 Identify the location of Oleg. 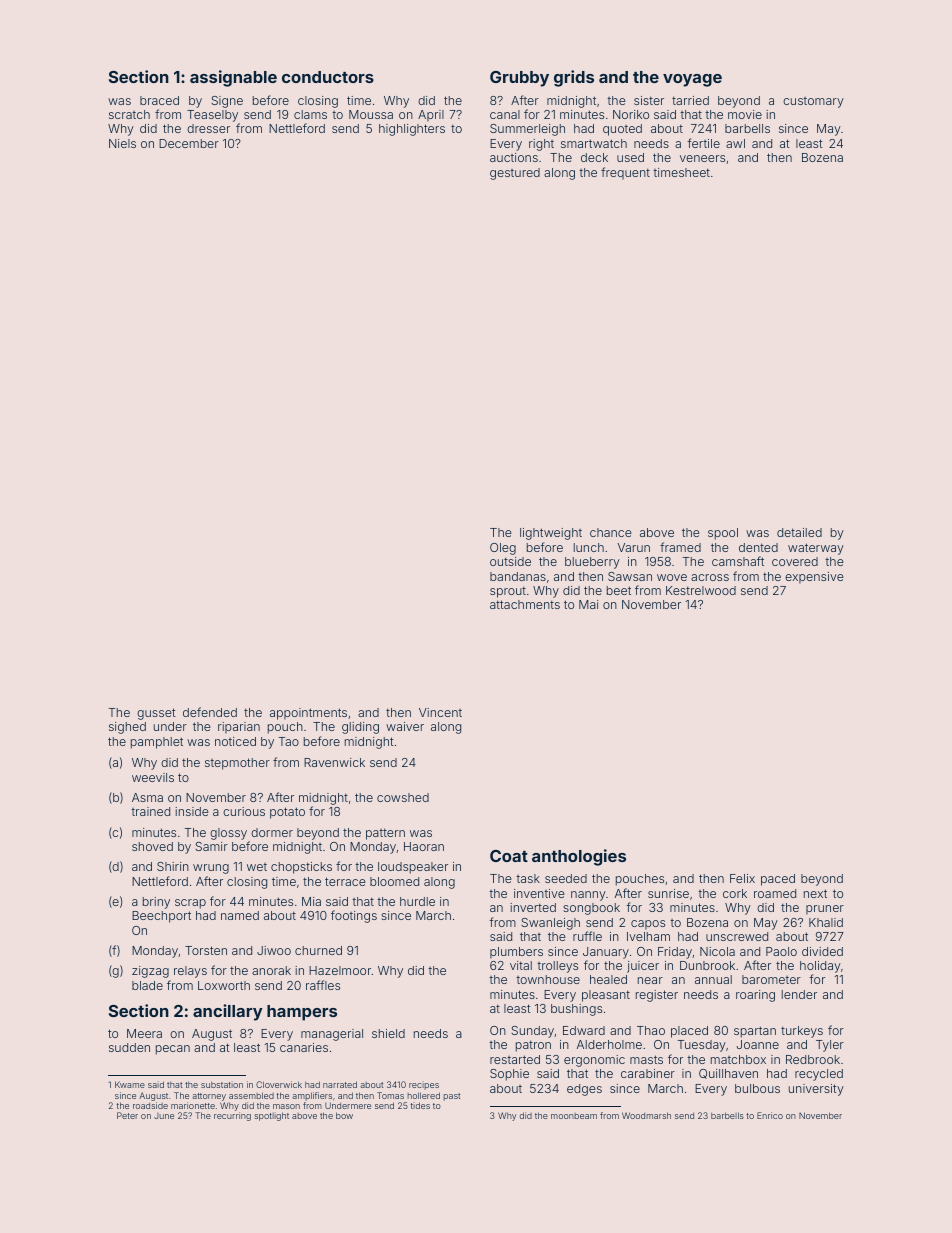
(503, 549).
